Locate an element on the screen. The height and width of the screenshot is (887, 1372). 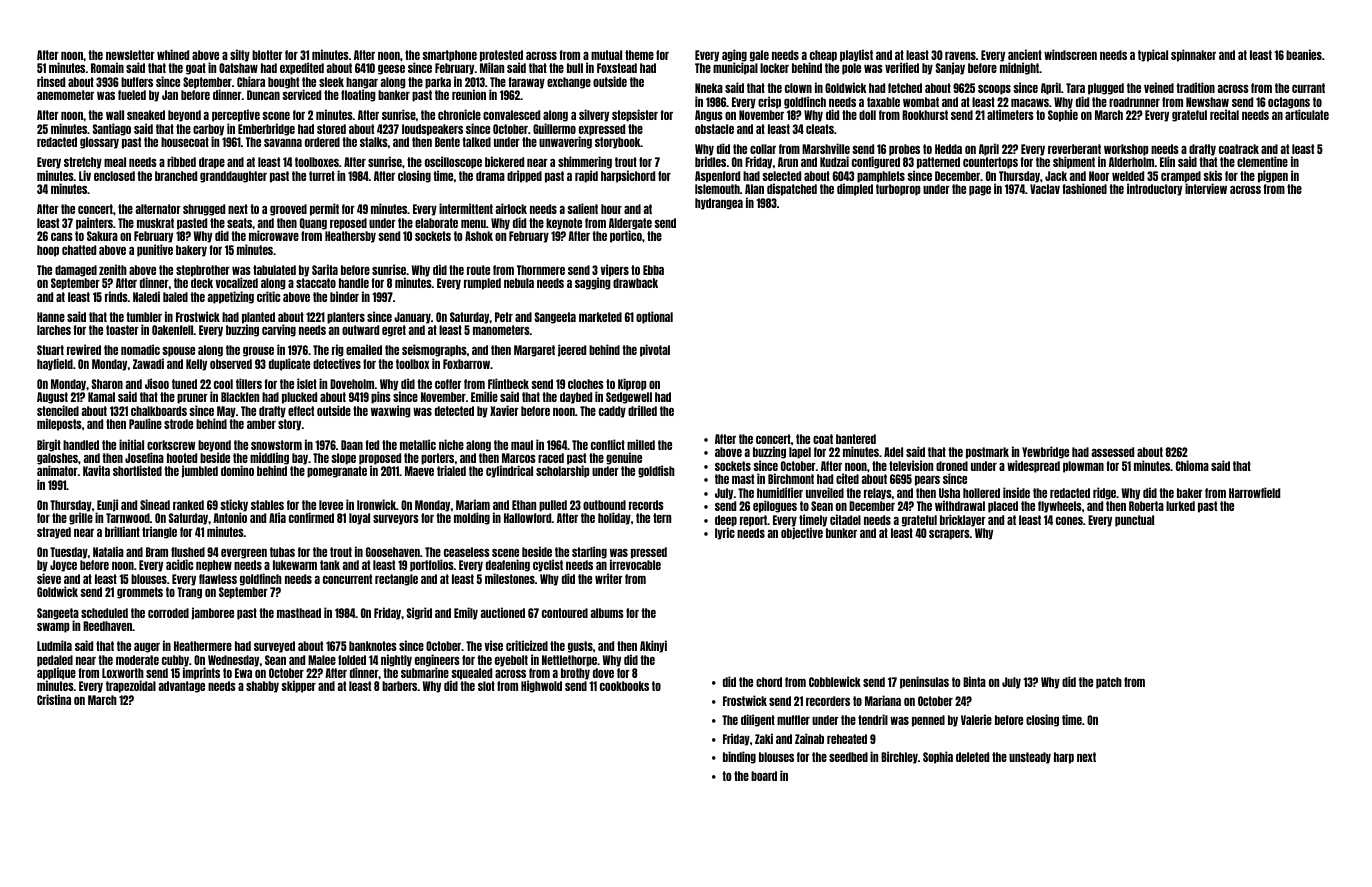
blotter is located at coordinates (267, 55).
